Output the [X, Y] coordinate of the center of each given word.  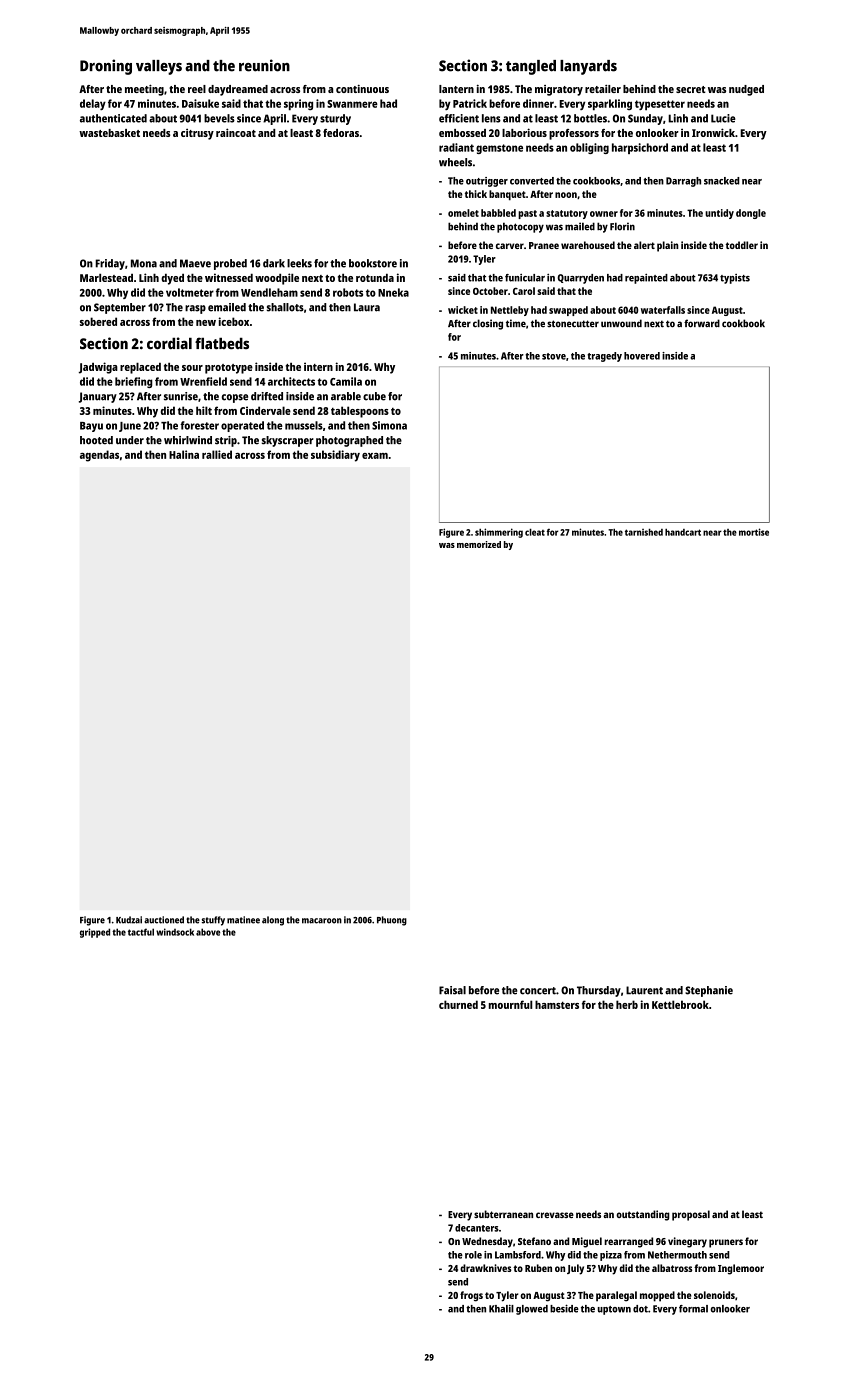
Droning [106, 67]
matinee [243, 920]
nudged [746, 90]
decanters [477, 1228]
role [473, 1255]
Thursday [599, 991]
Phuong [392, 921]
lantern [456, 89]
